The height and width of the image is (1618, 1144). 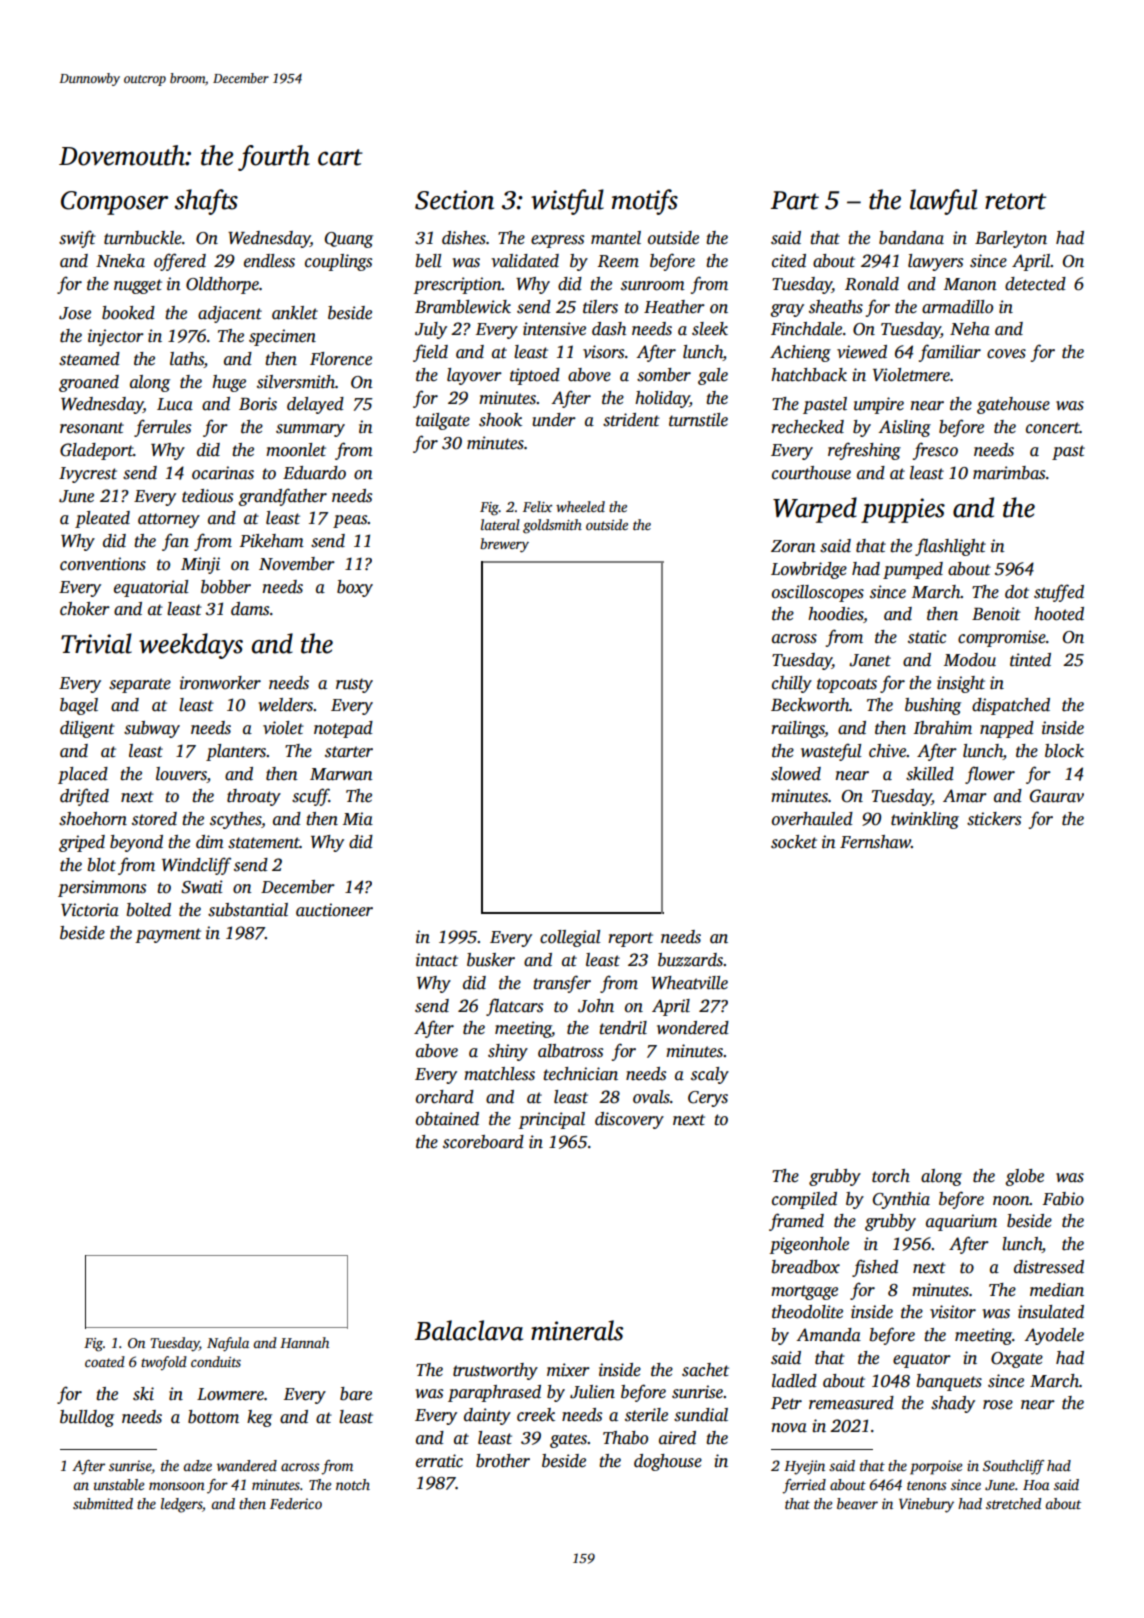 I want to click on stickers, so click(x=994, y=819).
